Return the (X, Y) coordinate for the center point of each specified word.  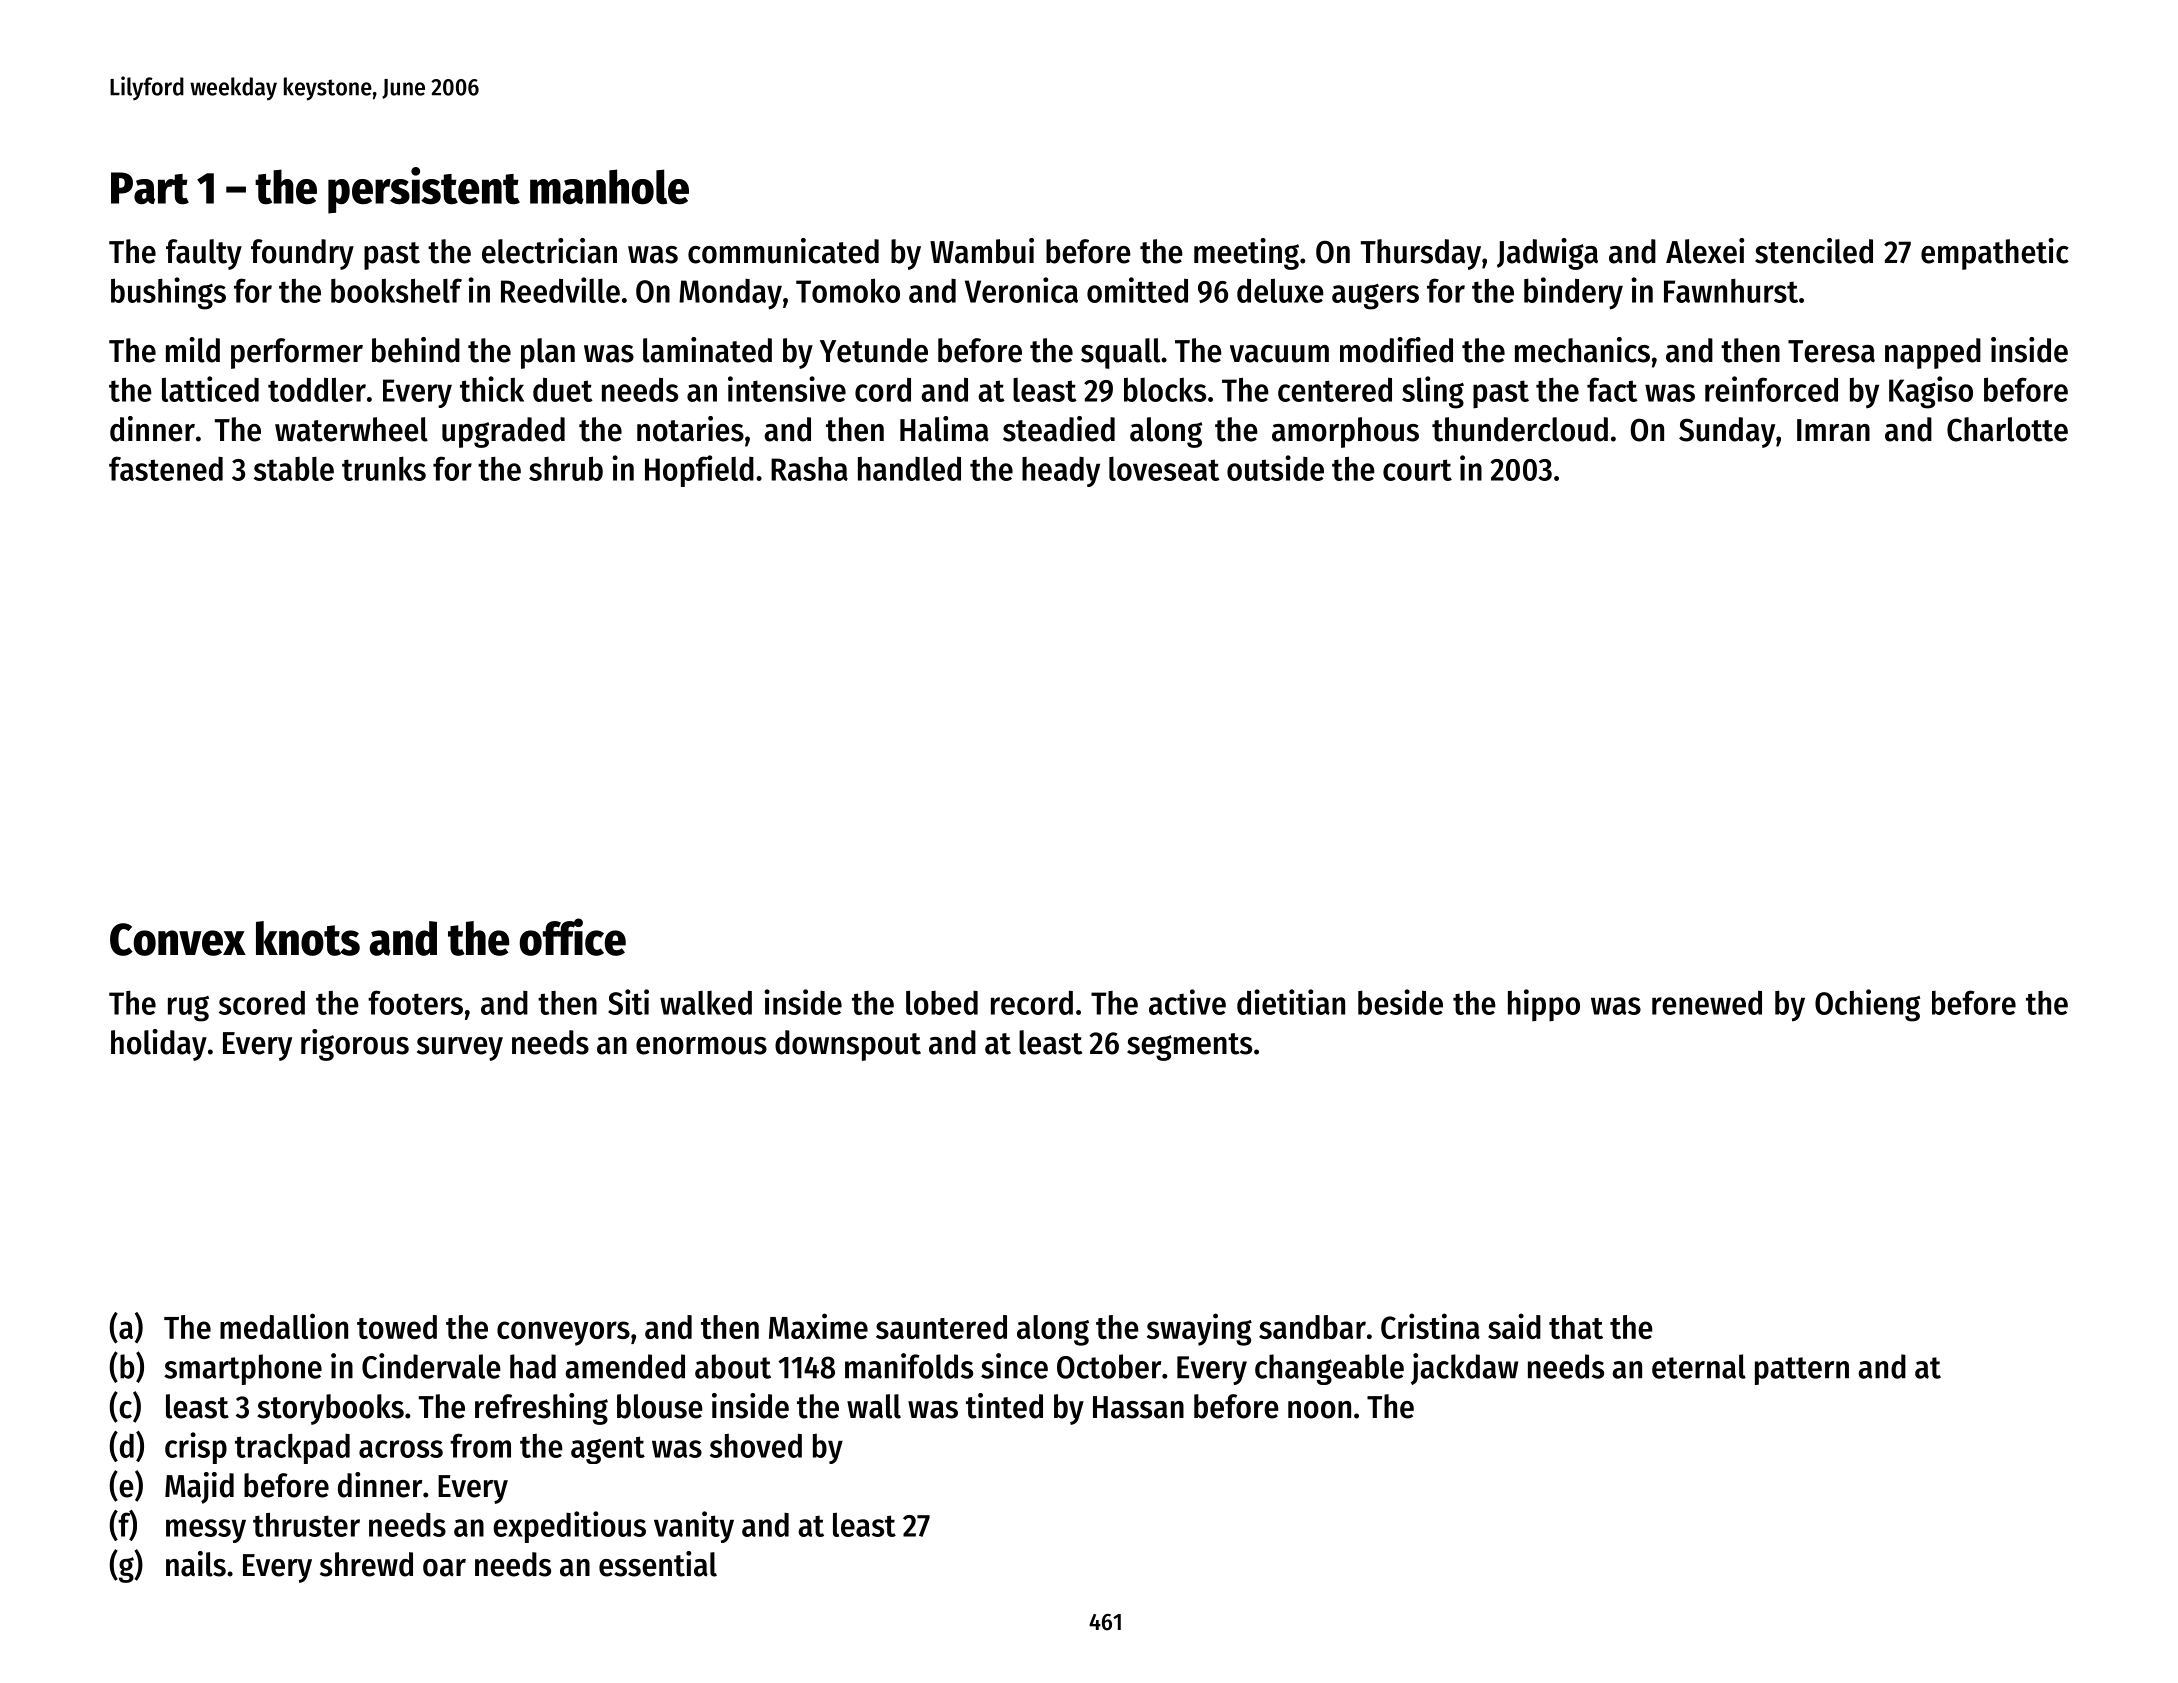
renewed (1707, 1002)
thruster (306, 1524)
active (1187, 1002)
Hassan (1138, 1407)
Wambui (982, 251)
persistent (424, 190)
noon (1319, 1410)
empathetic (1995, 254)
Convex (178, 939)
